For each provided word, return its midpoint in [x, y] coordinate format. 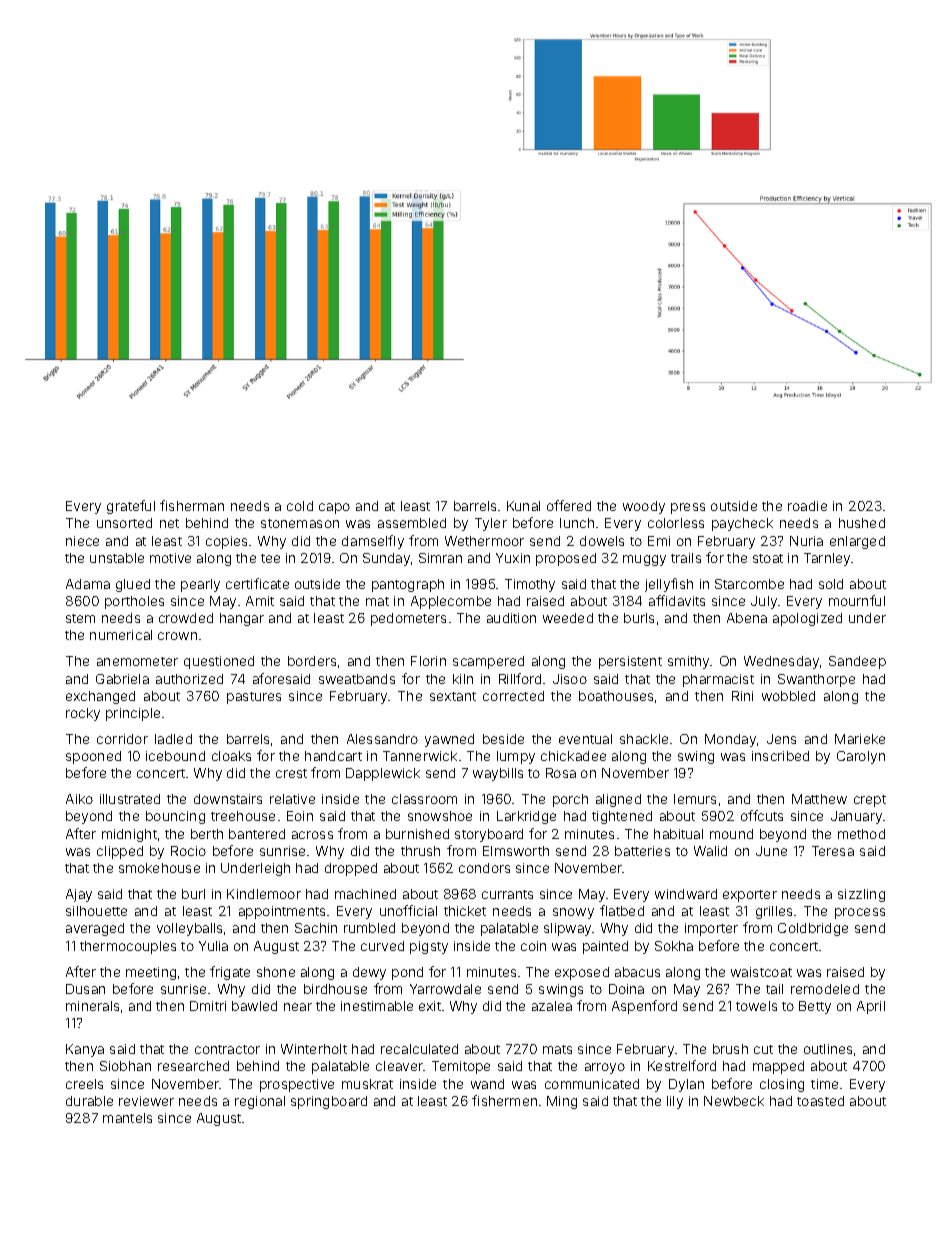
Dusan [85, 989]
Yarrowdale [445, 989]
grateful [131, 507]
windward [686, 894]
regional [260, 1102]
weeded [568, 618]
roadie [807, 506]
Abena [747, 618]
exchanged [100, 697]
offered [569, 505]
